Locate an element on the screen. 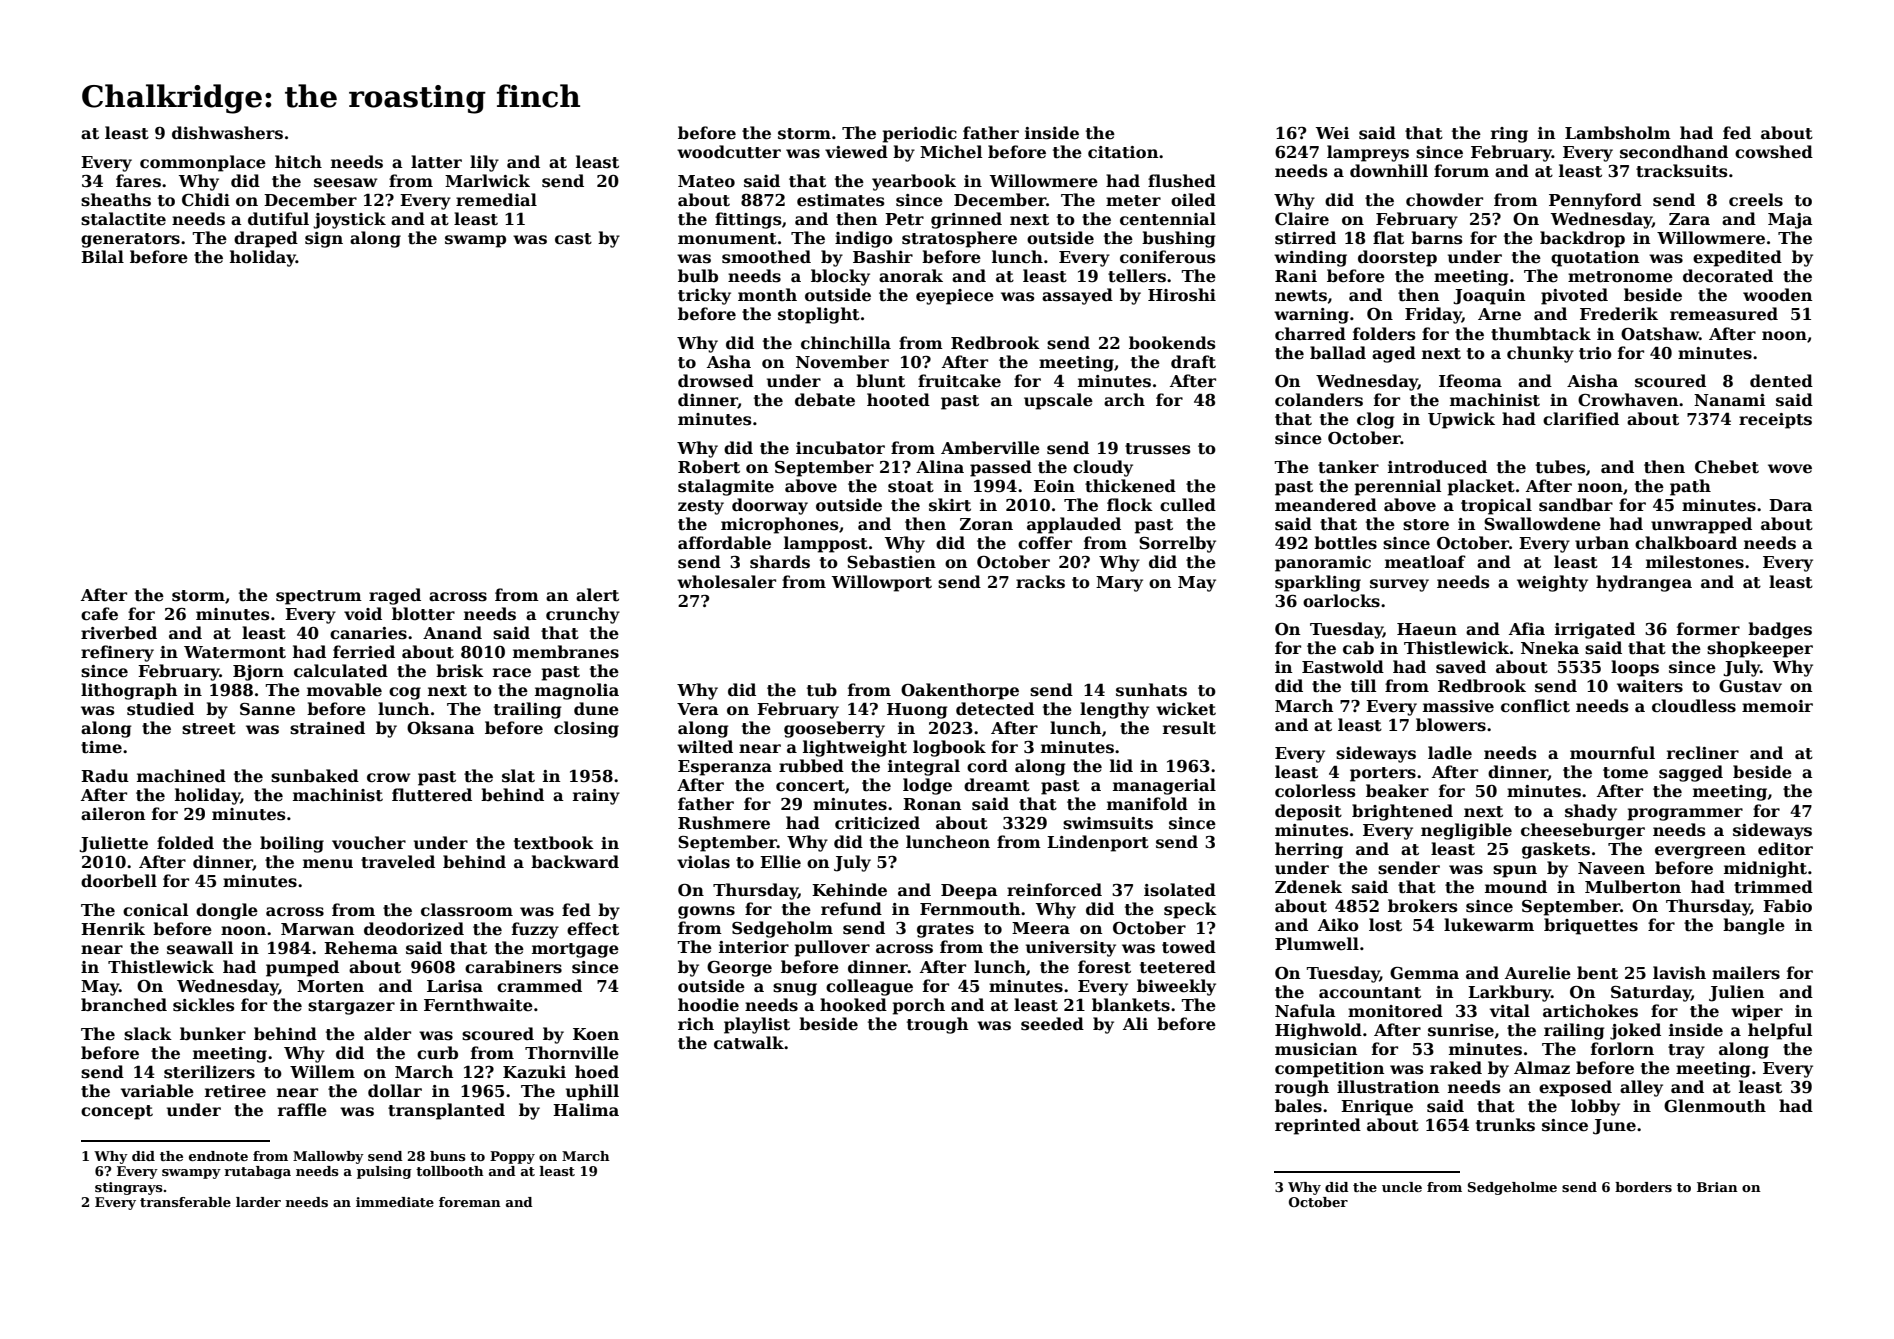 The height and width of the screenshot is (1339, 1894). hoodie is located at coordinates (708, 1005).
